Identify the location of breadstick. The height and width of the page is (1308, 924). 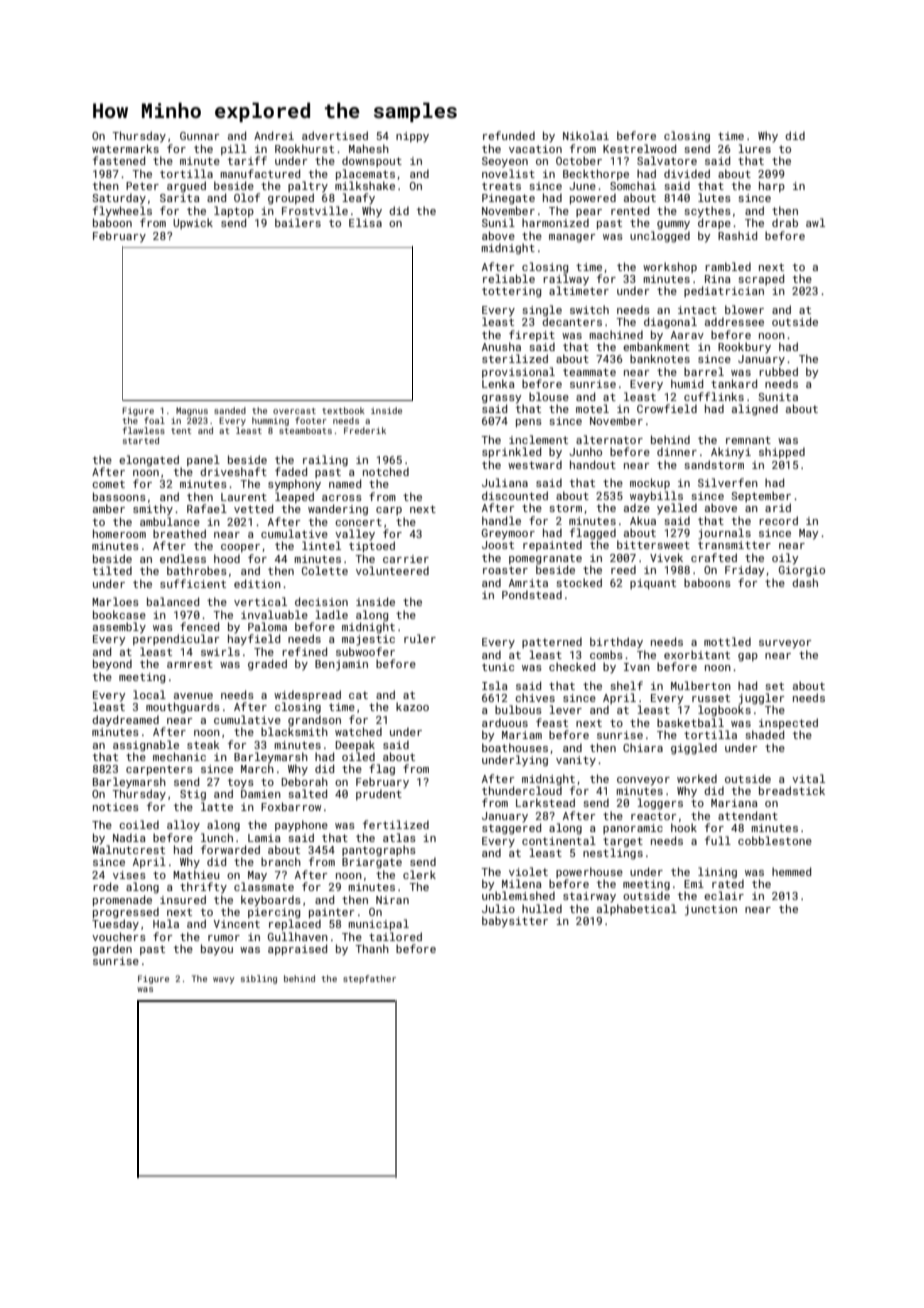
(792, 790).
